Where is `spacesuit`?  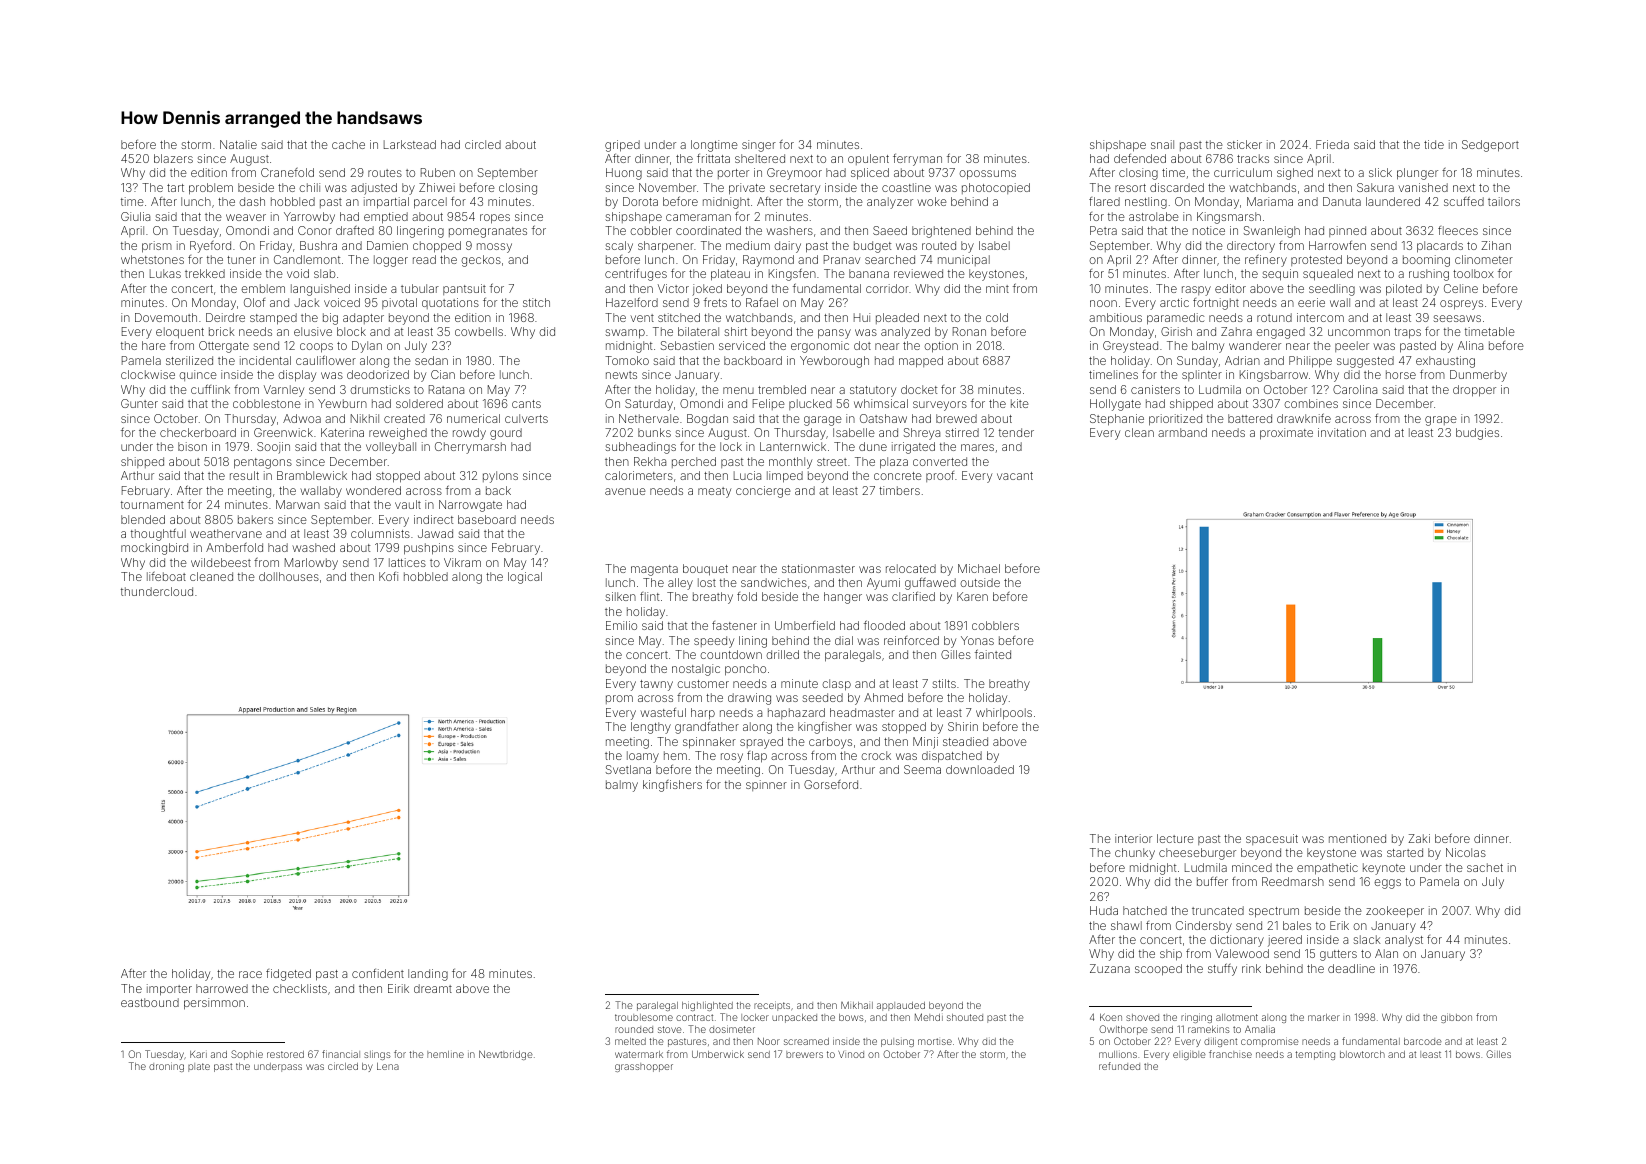
spacesuit is located at coordinates (1272, 839).
